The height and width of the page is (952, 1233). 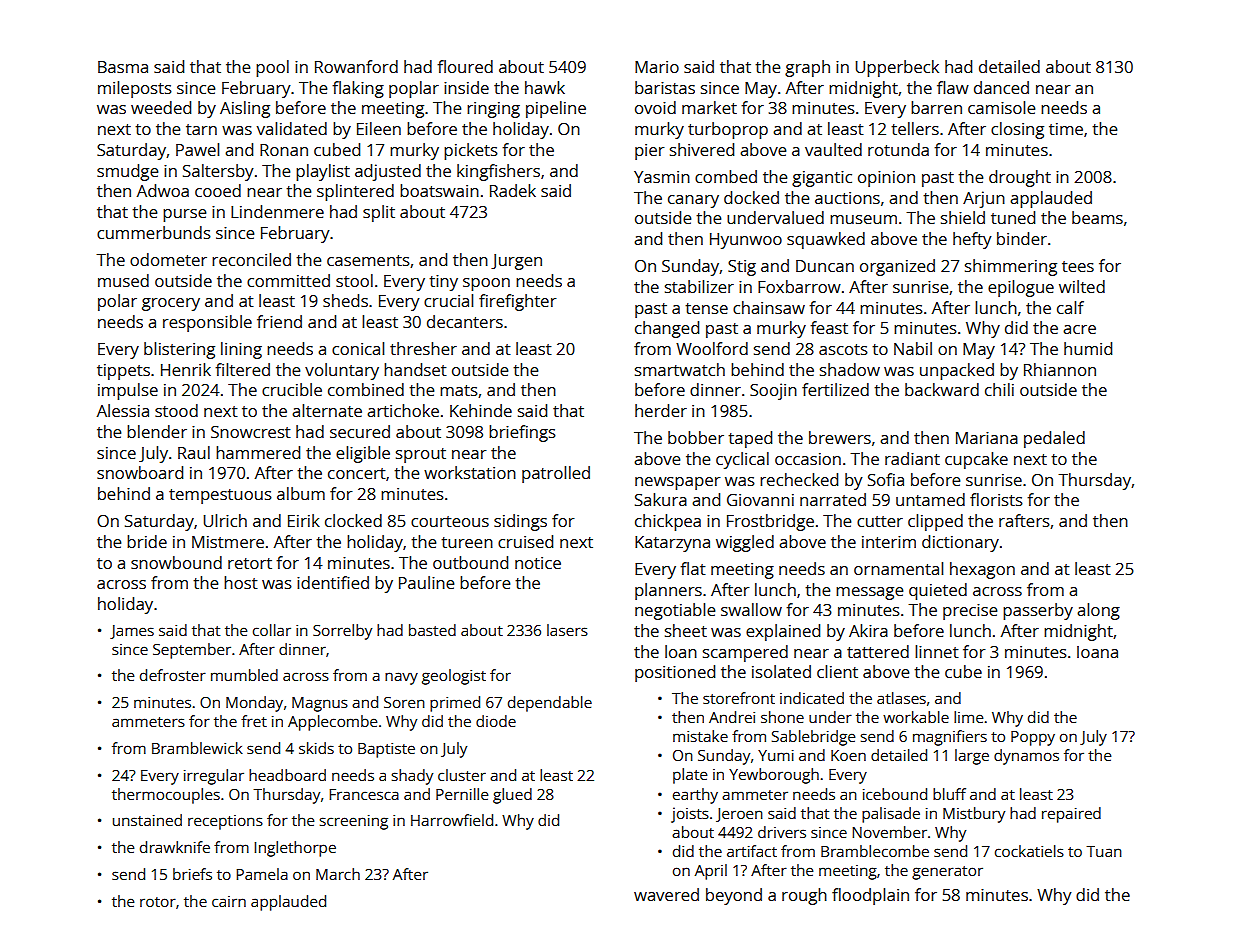 I want to click on Mistmere, so click(x=228, y=542).
